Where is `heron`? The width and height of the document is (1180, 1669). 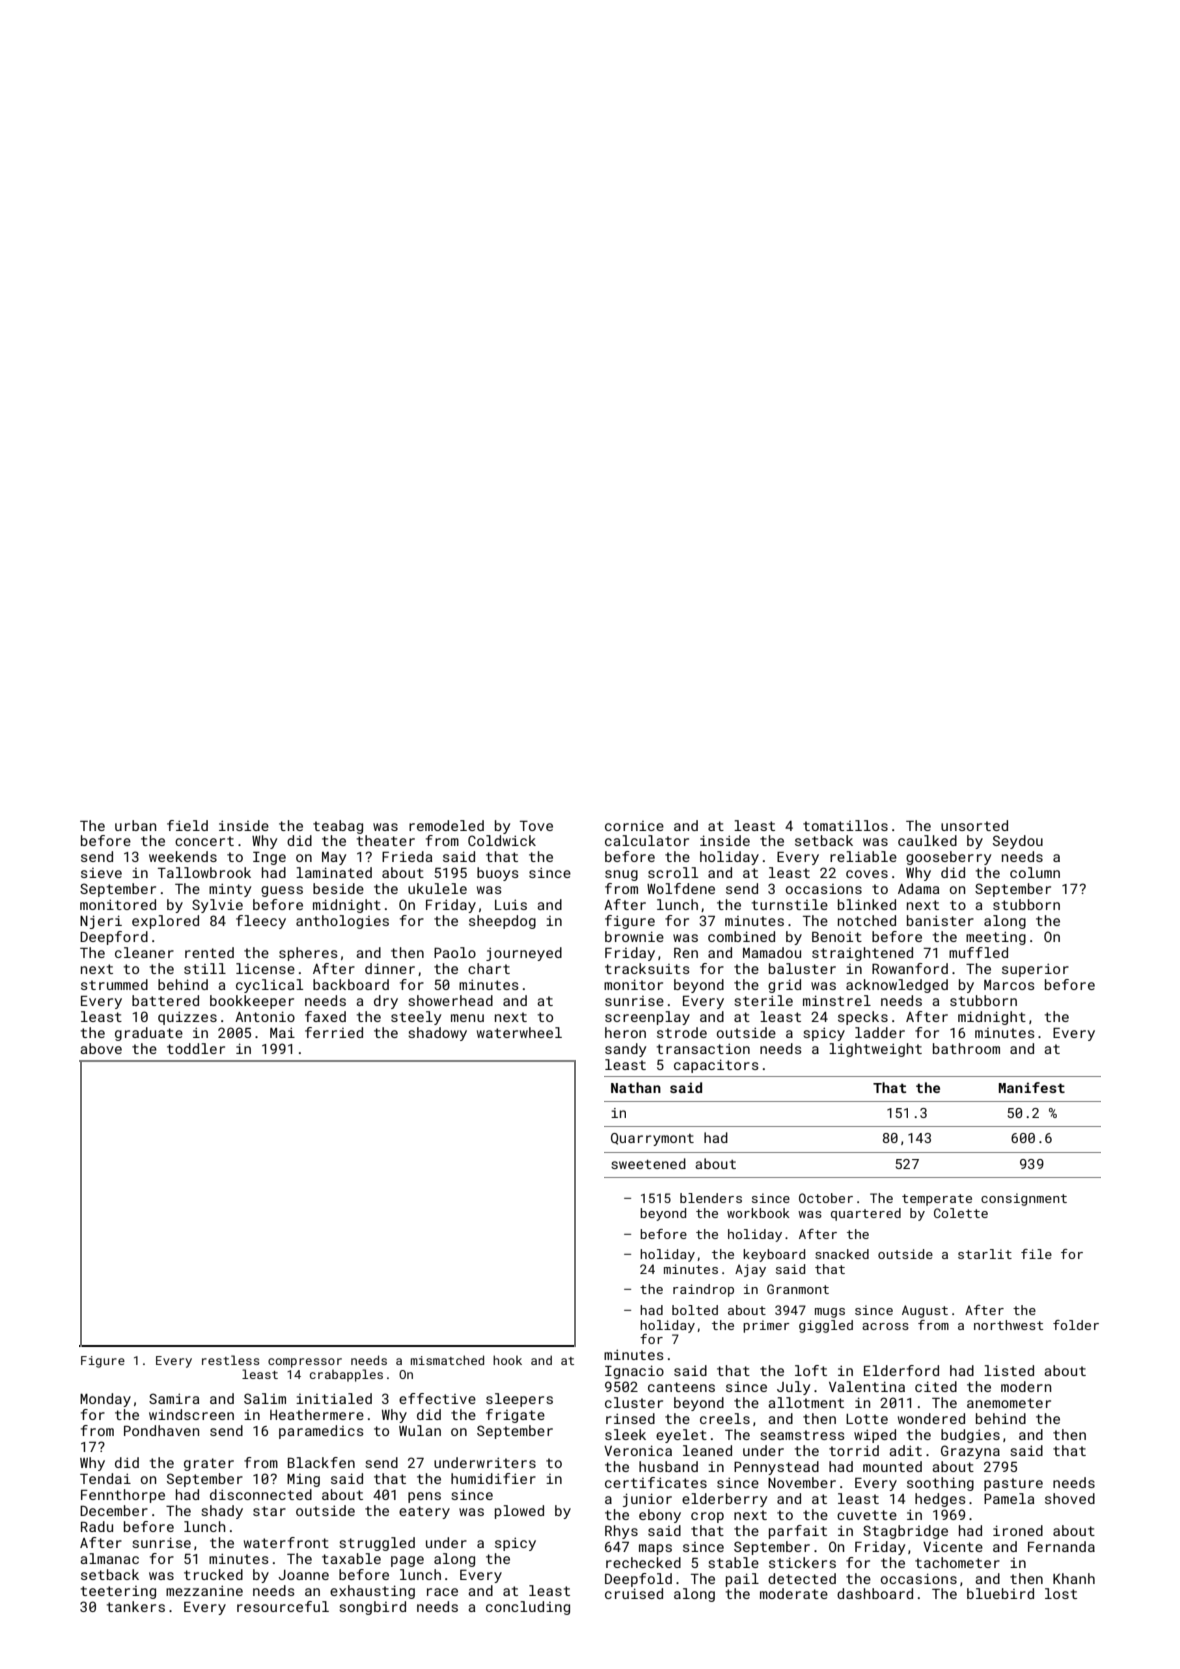 heron is located at coordinates (625, 1032).
